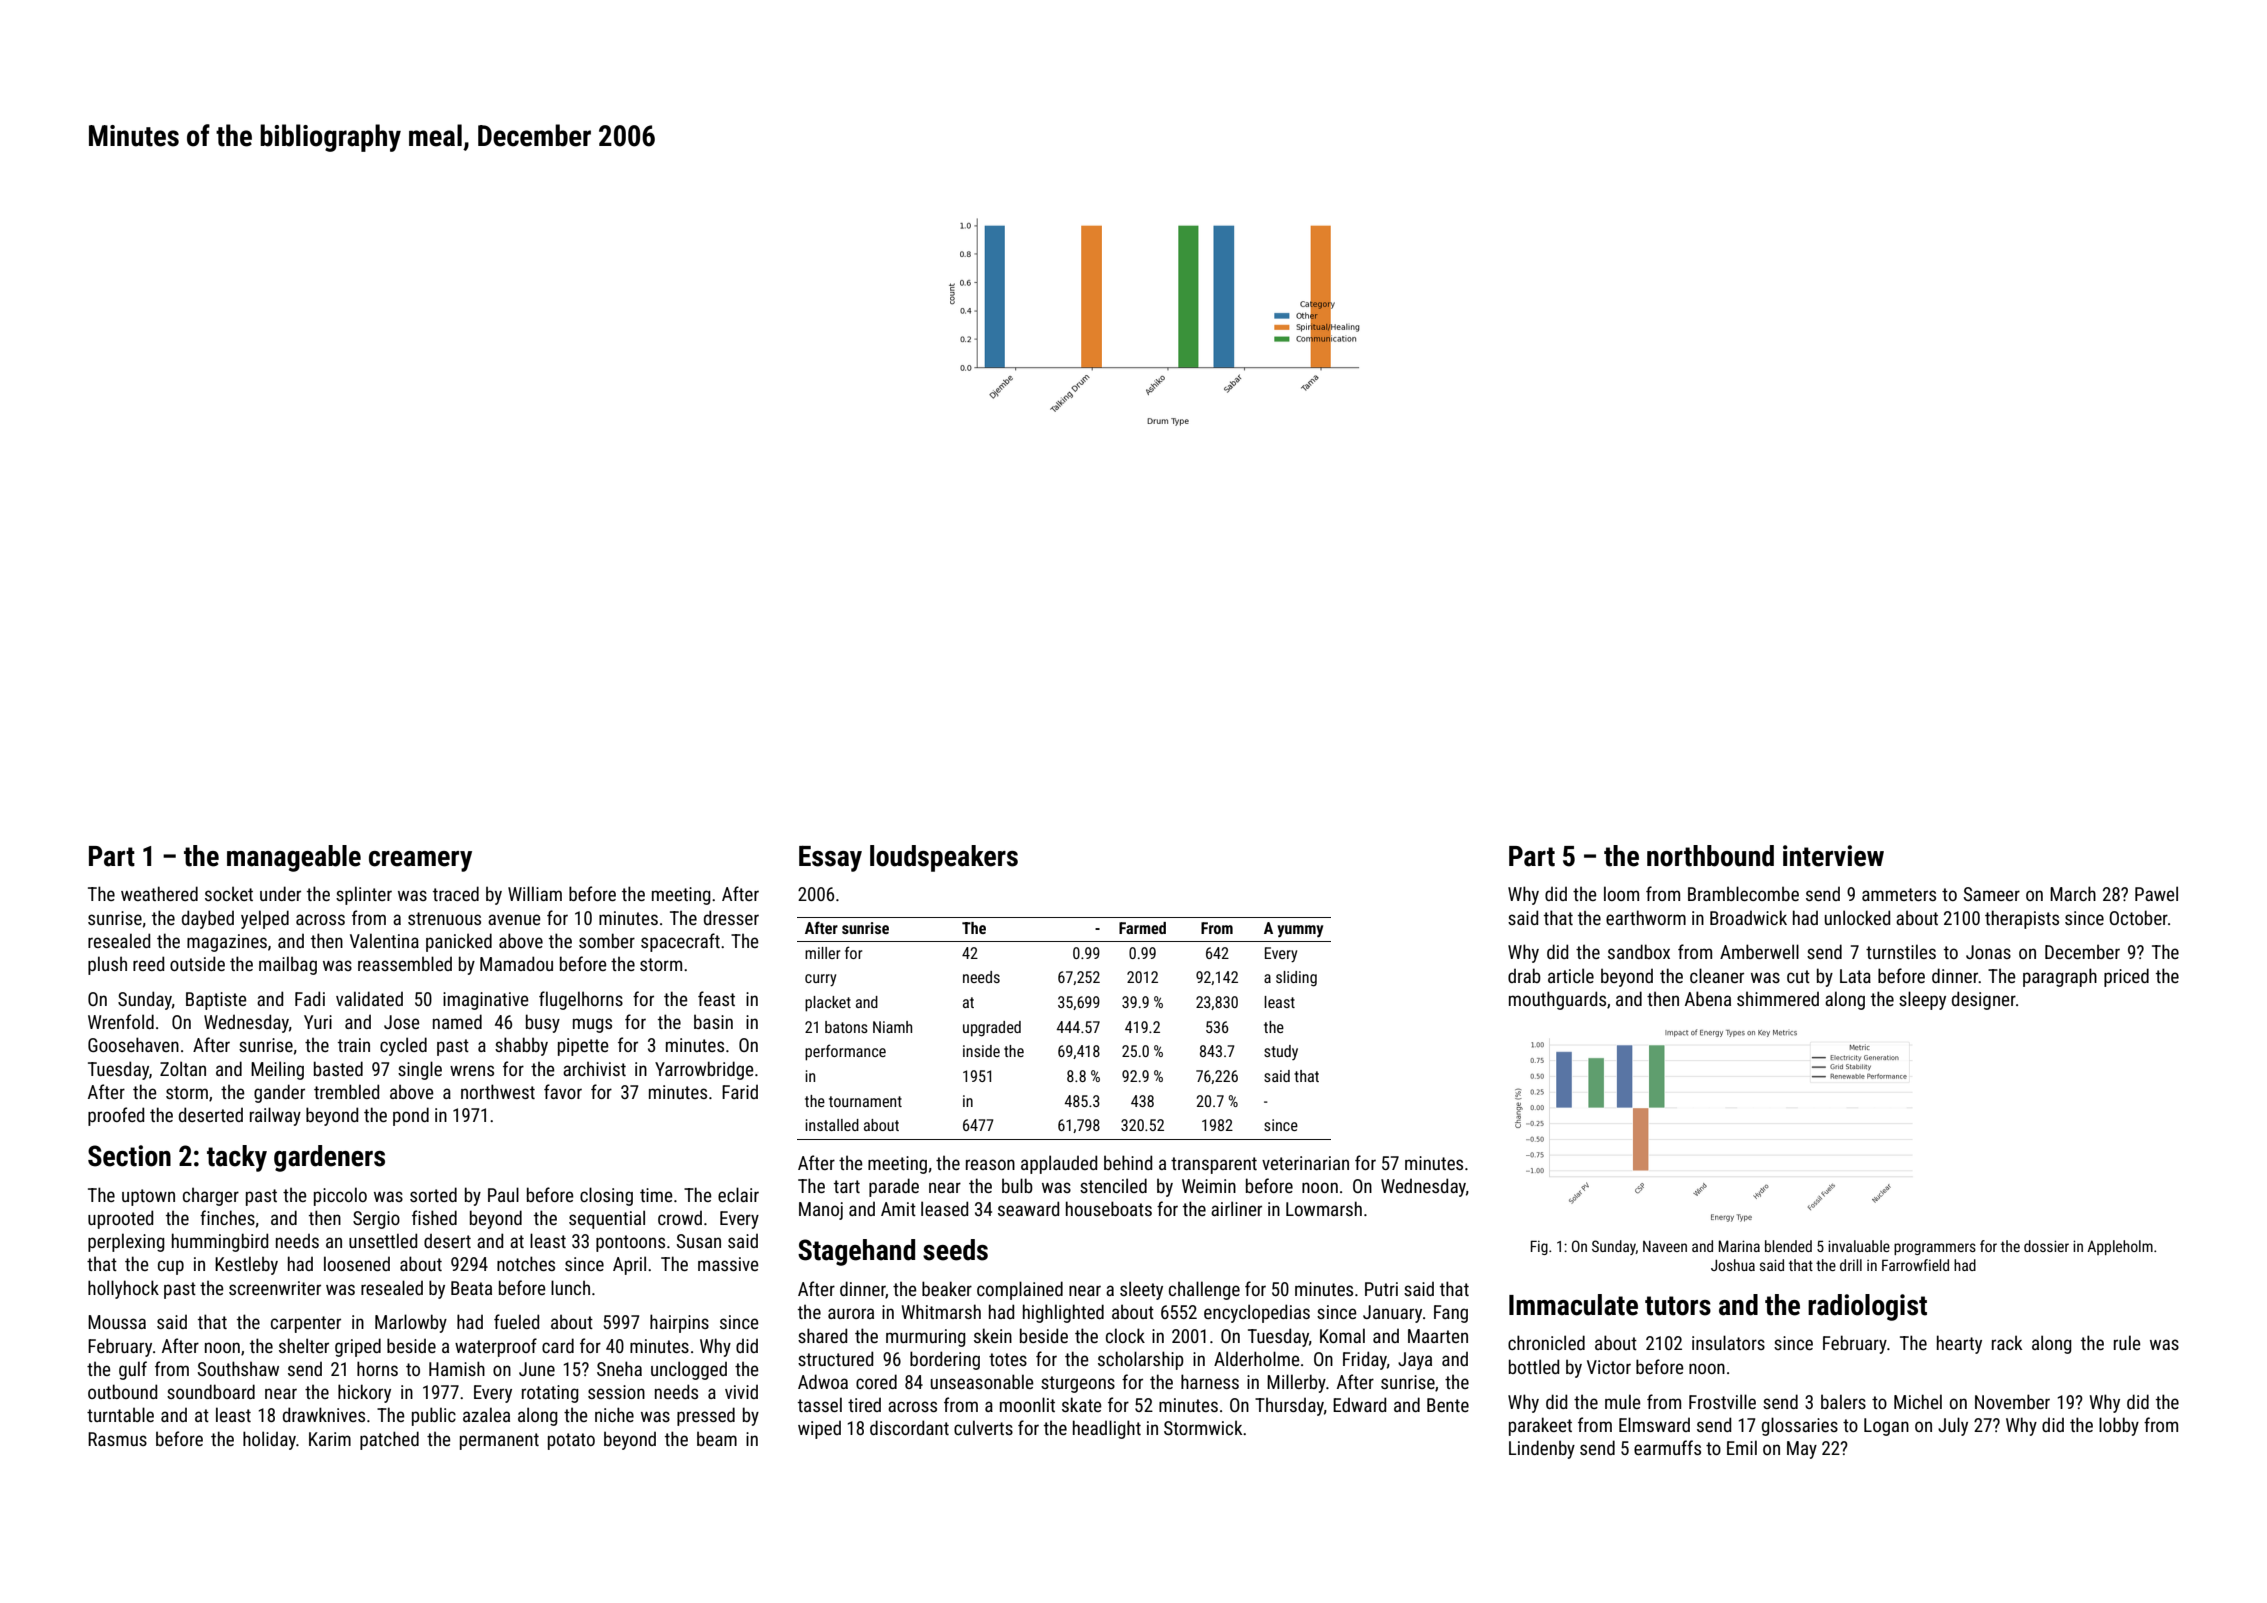 Image resolution: width=2267 pixels, height=1603 pixels. I want to click on Rasmus, so click(117, 1439).
